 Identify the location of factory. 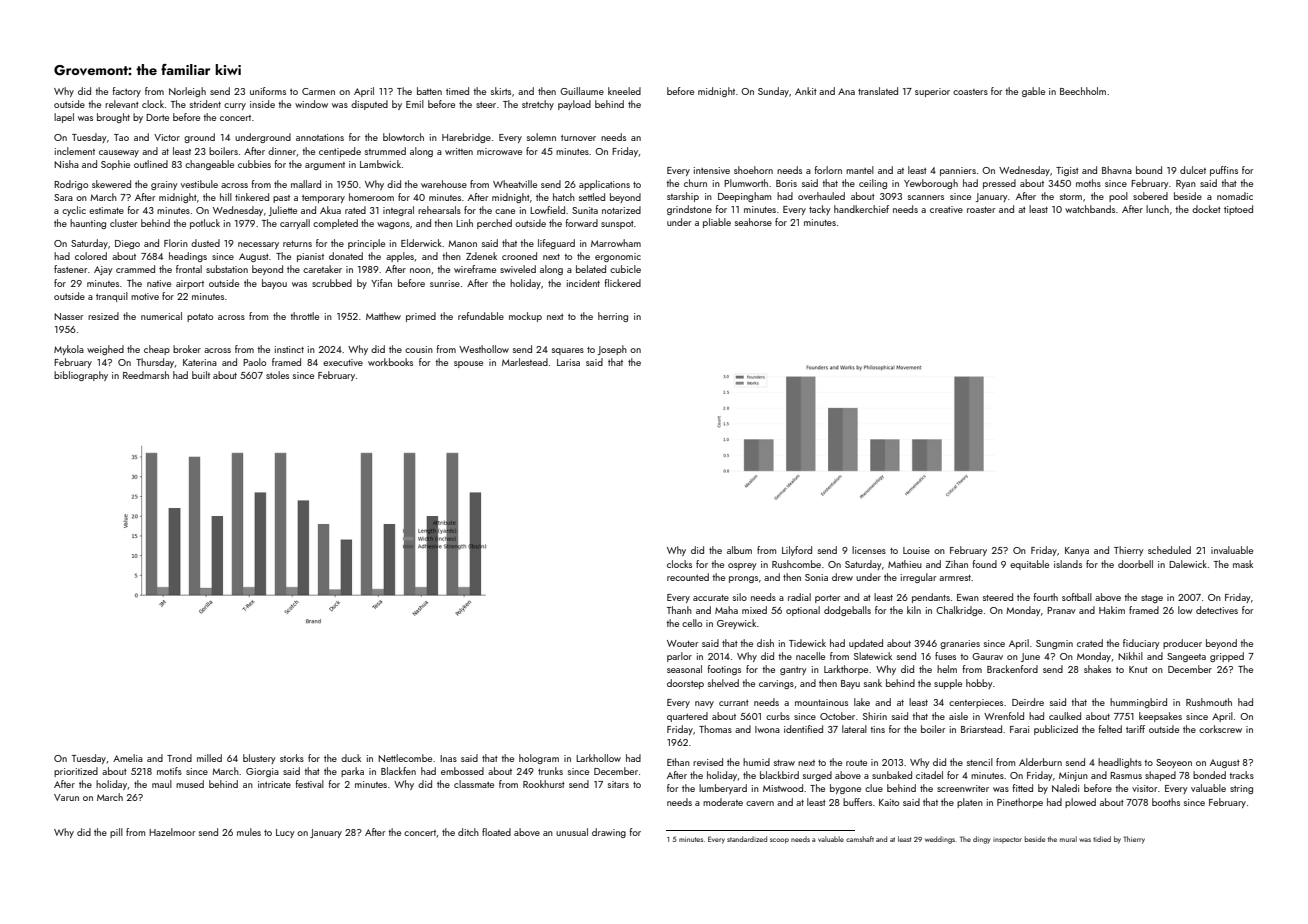
(126, 92).
